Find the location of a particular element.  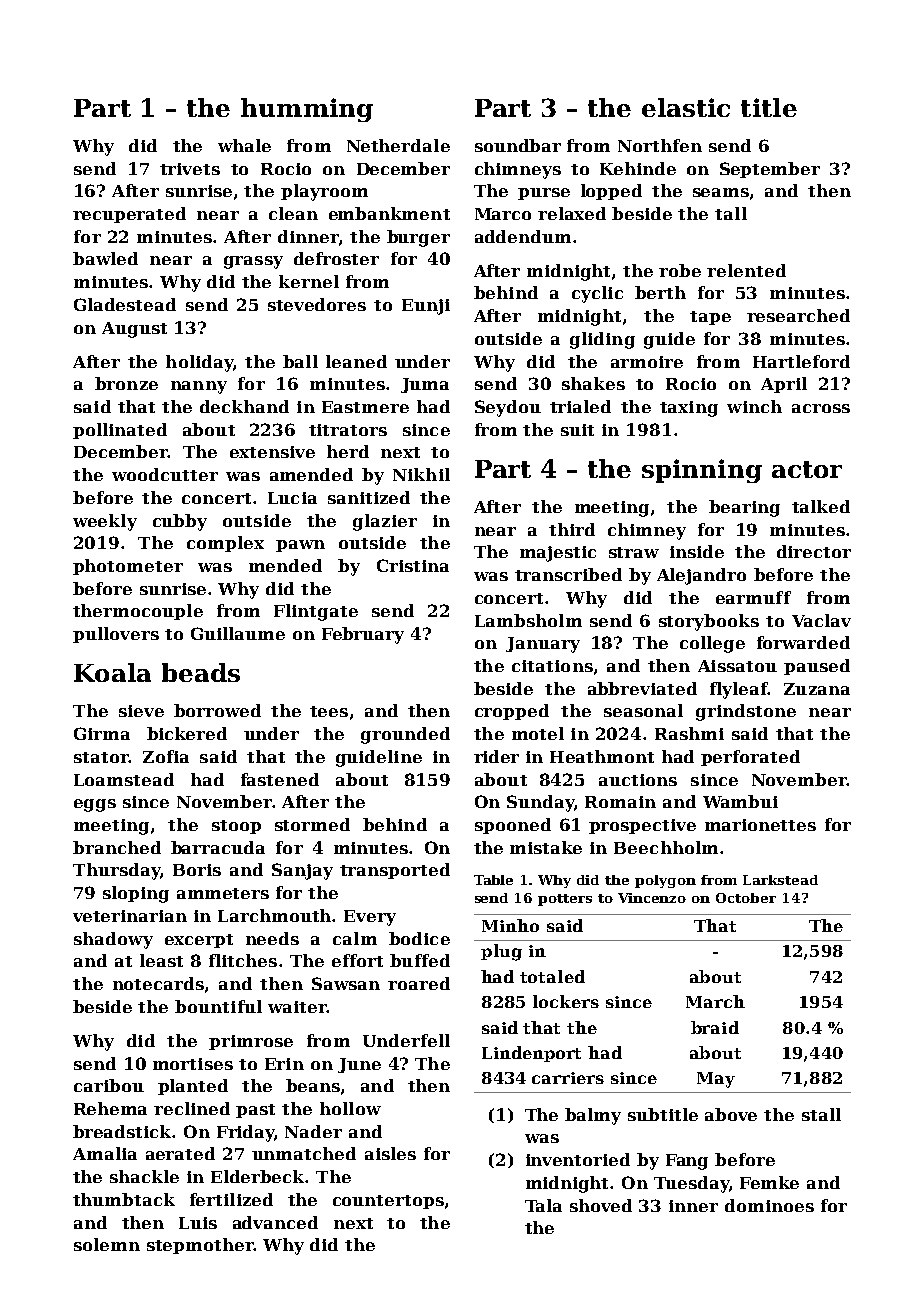

Lindenport is located at coordinates (531, 1054).
